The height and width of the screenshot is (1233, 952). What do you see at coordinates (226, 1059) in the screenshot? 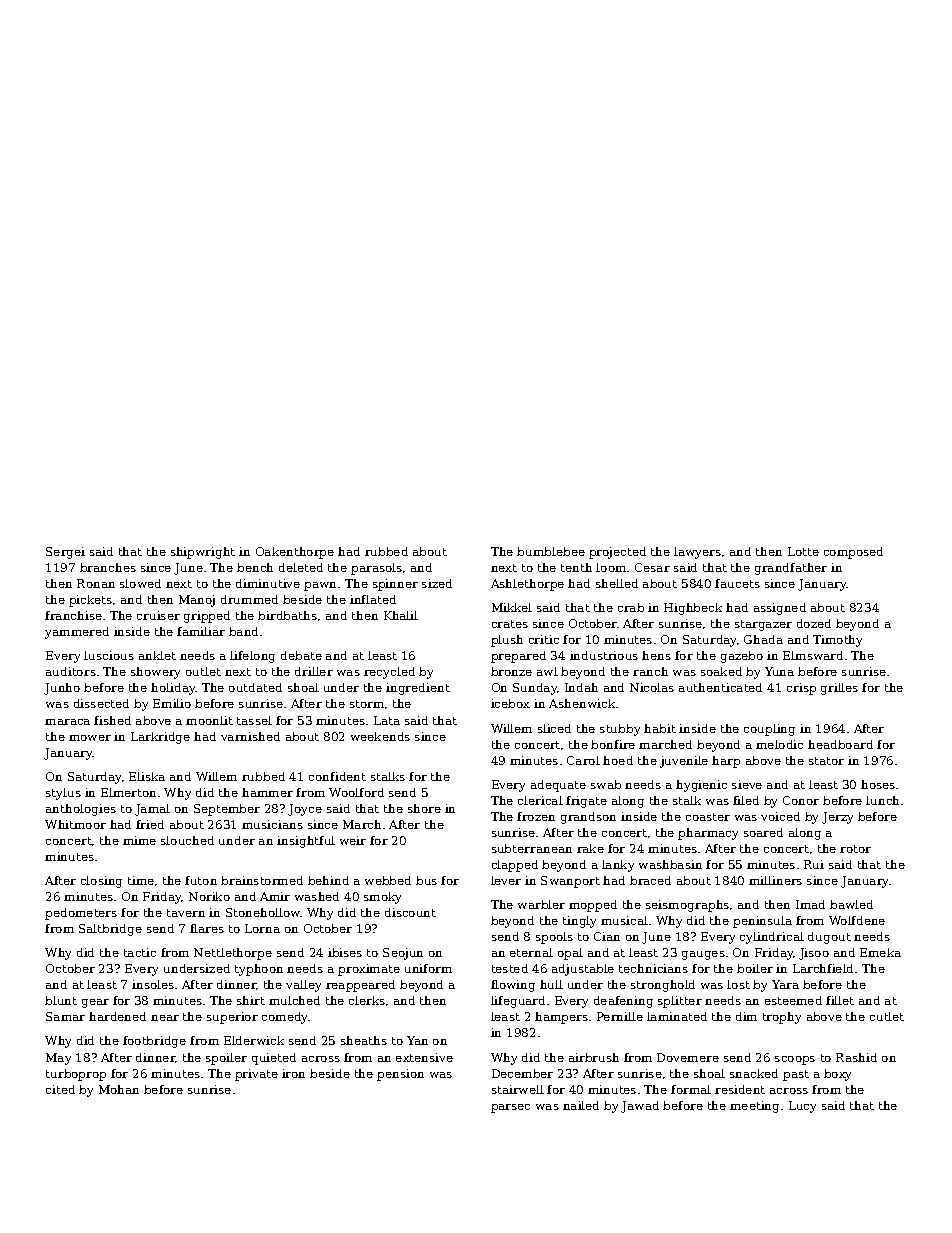
I see `spoiler` at bounding box center [226, 1059].
